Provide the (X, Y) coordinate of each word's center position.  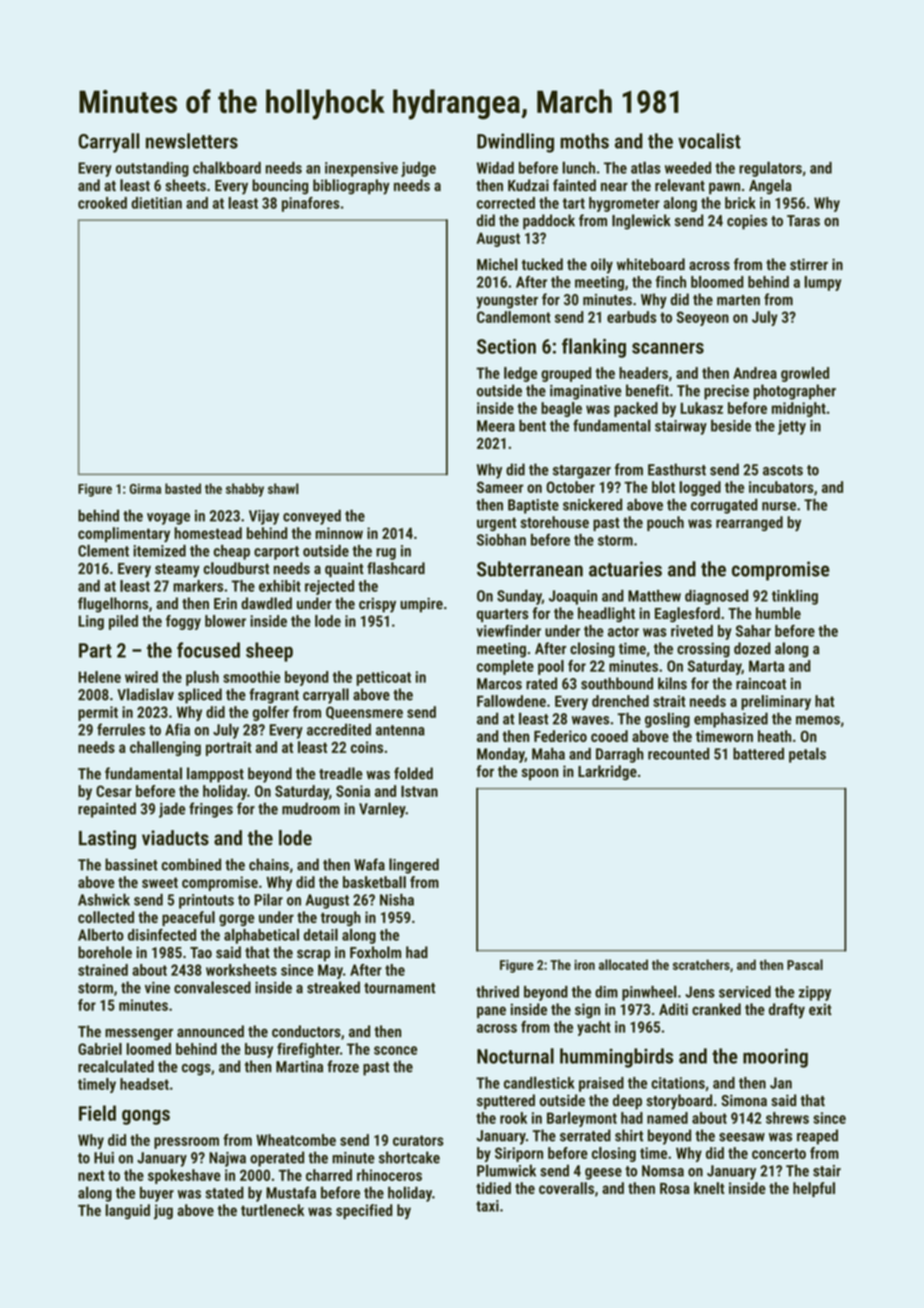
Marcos (499, 684)
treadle (341, 773)
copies (747, 222)
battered (758, 754)
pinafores (311, 204)
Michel (497, 264)
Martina (299, 1067)
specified (364, 1211)
